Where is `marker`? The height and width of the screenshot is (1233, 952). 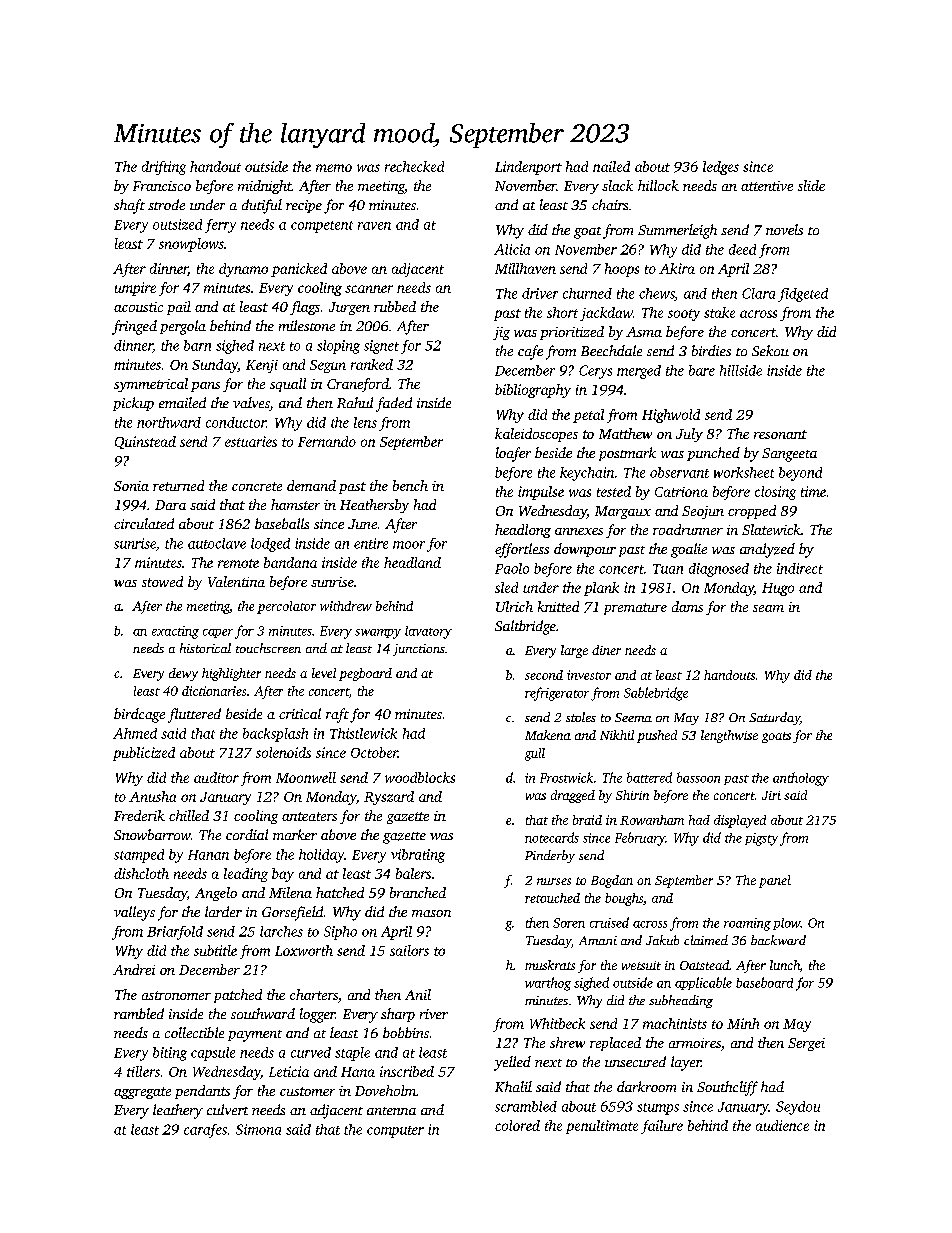
marker is located at coordinates (295, 834).
